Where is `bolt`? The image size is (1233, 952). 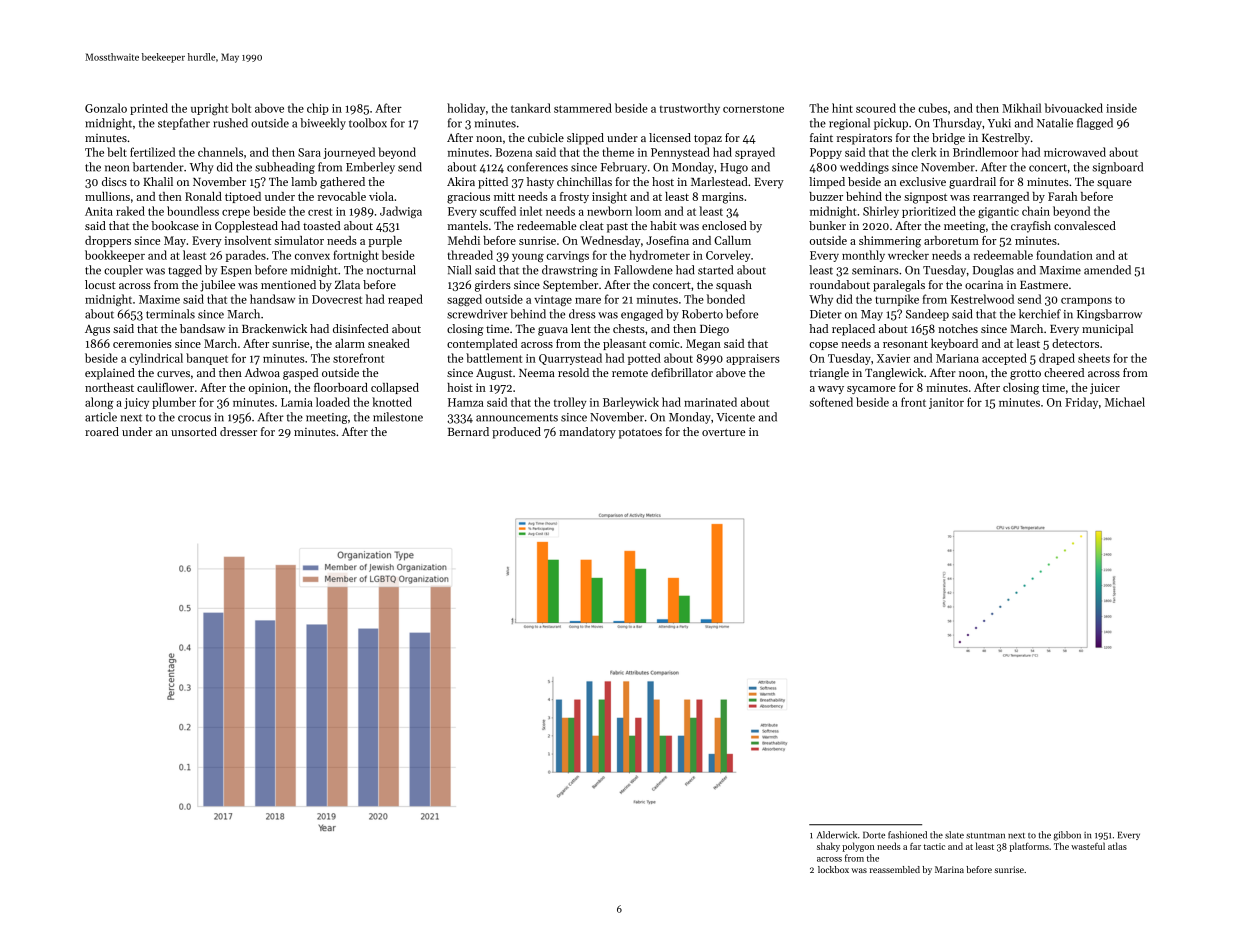 bolt is located at coordinates (241, 108).
